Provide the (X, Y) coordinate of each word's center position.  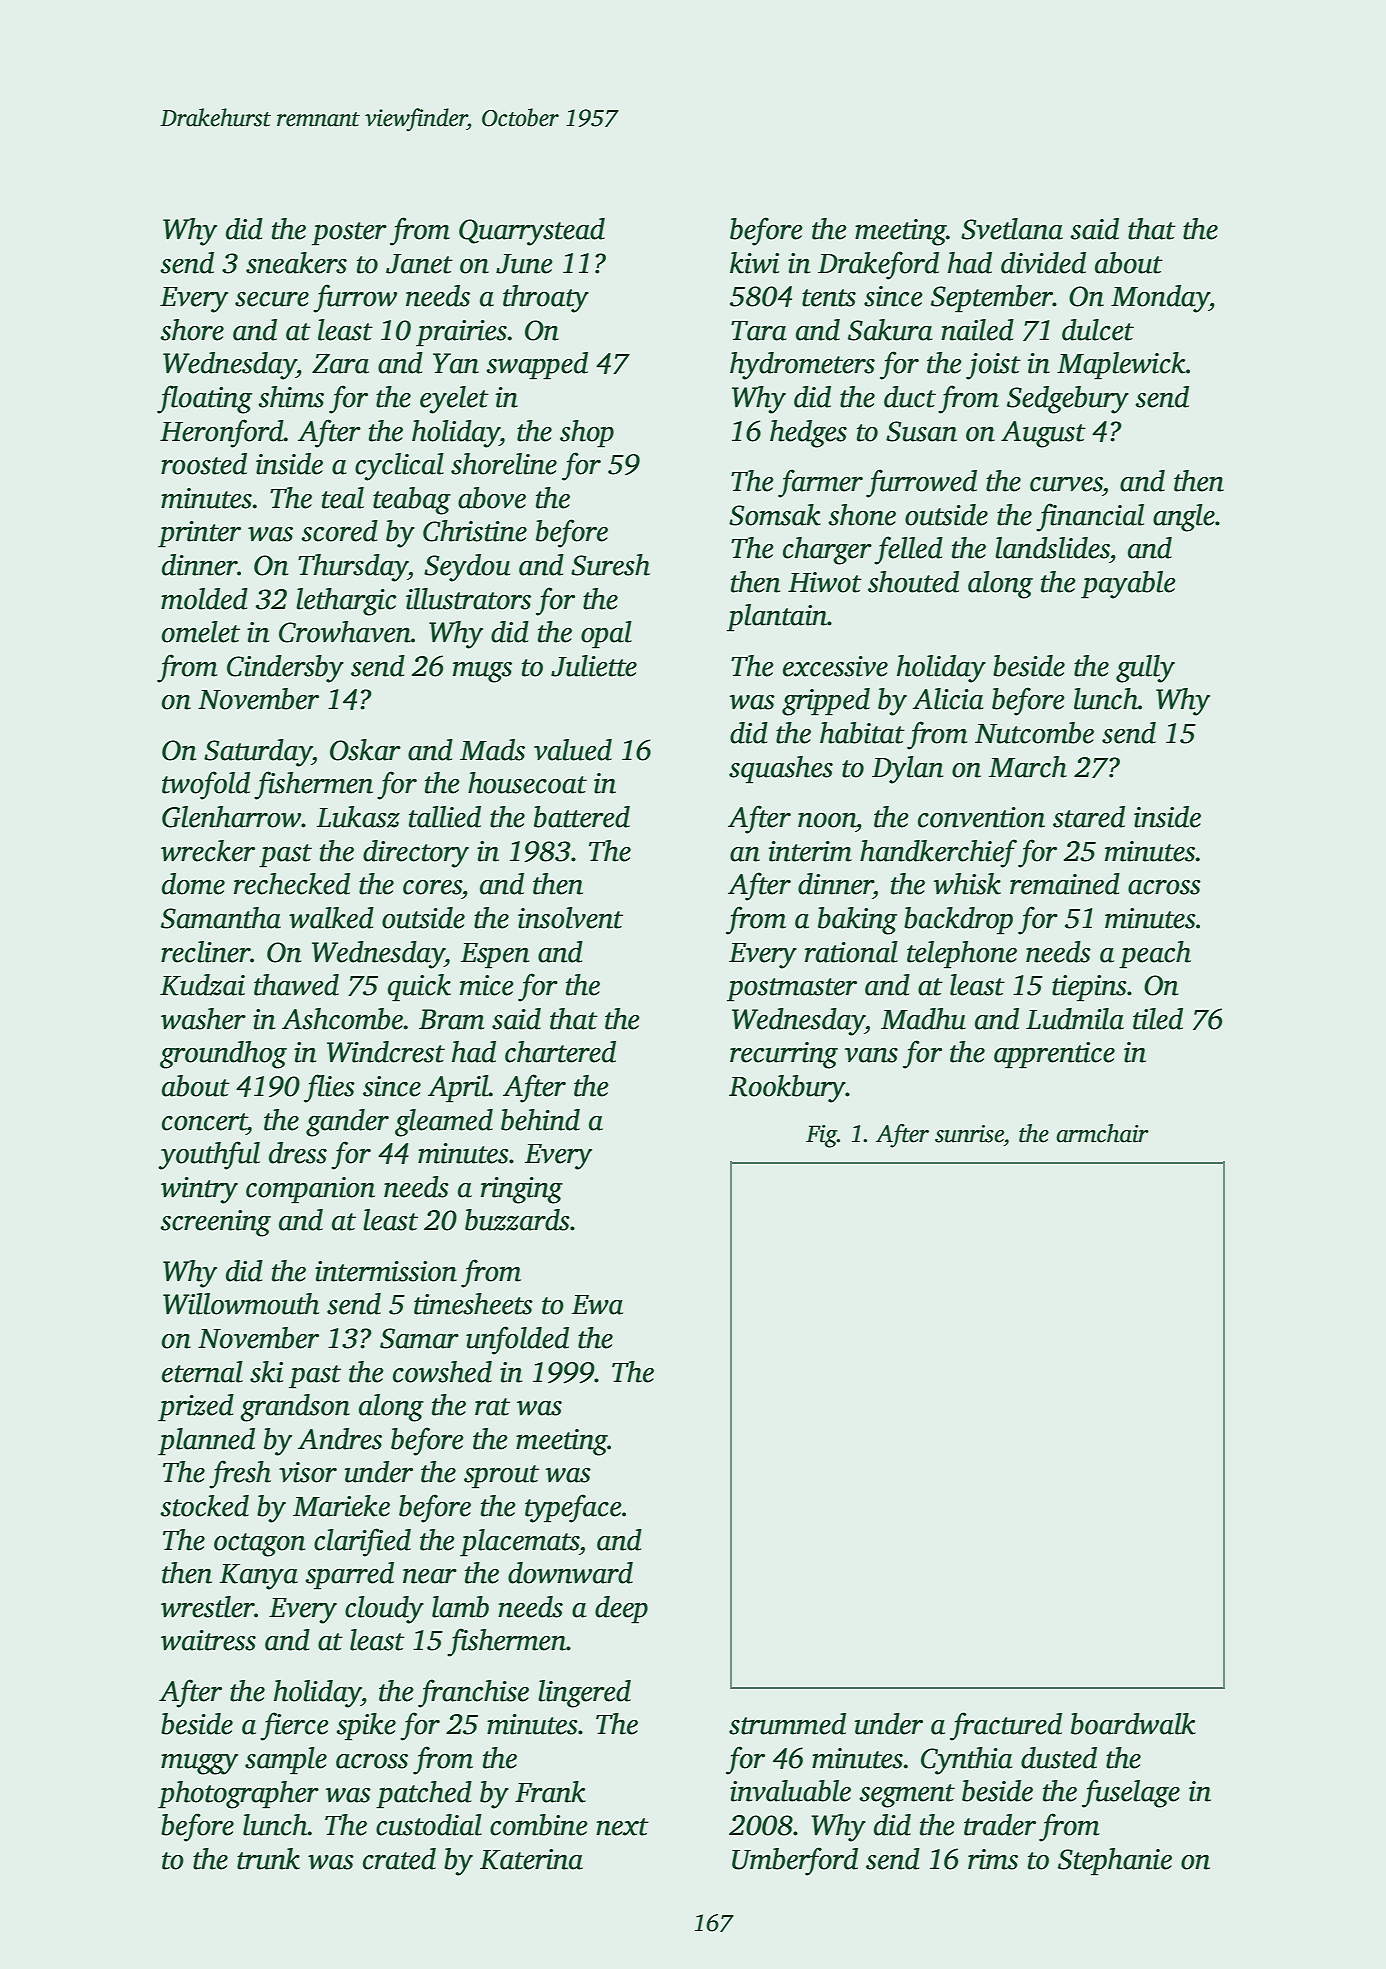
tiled (1158, 1019)
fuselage (1131, 1793)
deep (621, 1610)
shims (291, 397)
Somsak (775, 515)
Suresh (610, 565)
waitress (208, 1640)
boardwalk (1133, 1724)
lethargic (346, 602)
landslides (1052, 548)
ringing (522, 1190)
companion (310, 1190)
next (622, 1827)
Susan (921, 431)
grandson (295, 1408)
